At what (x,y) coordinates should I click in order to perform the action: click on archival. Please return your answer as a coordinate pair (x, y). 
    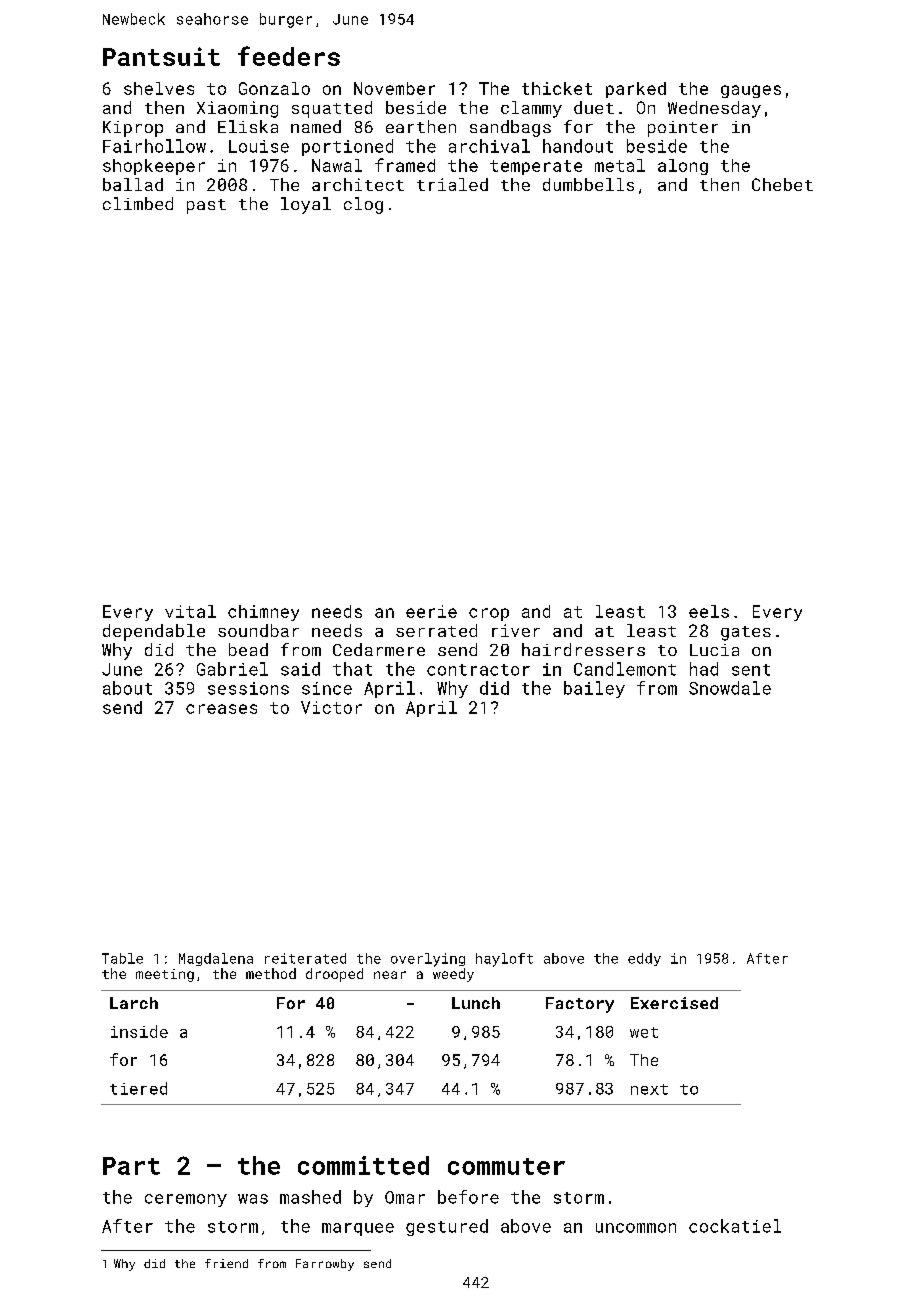
    Looking at the image, I should click on (489, 146).
